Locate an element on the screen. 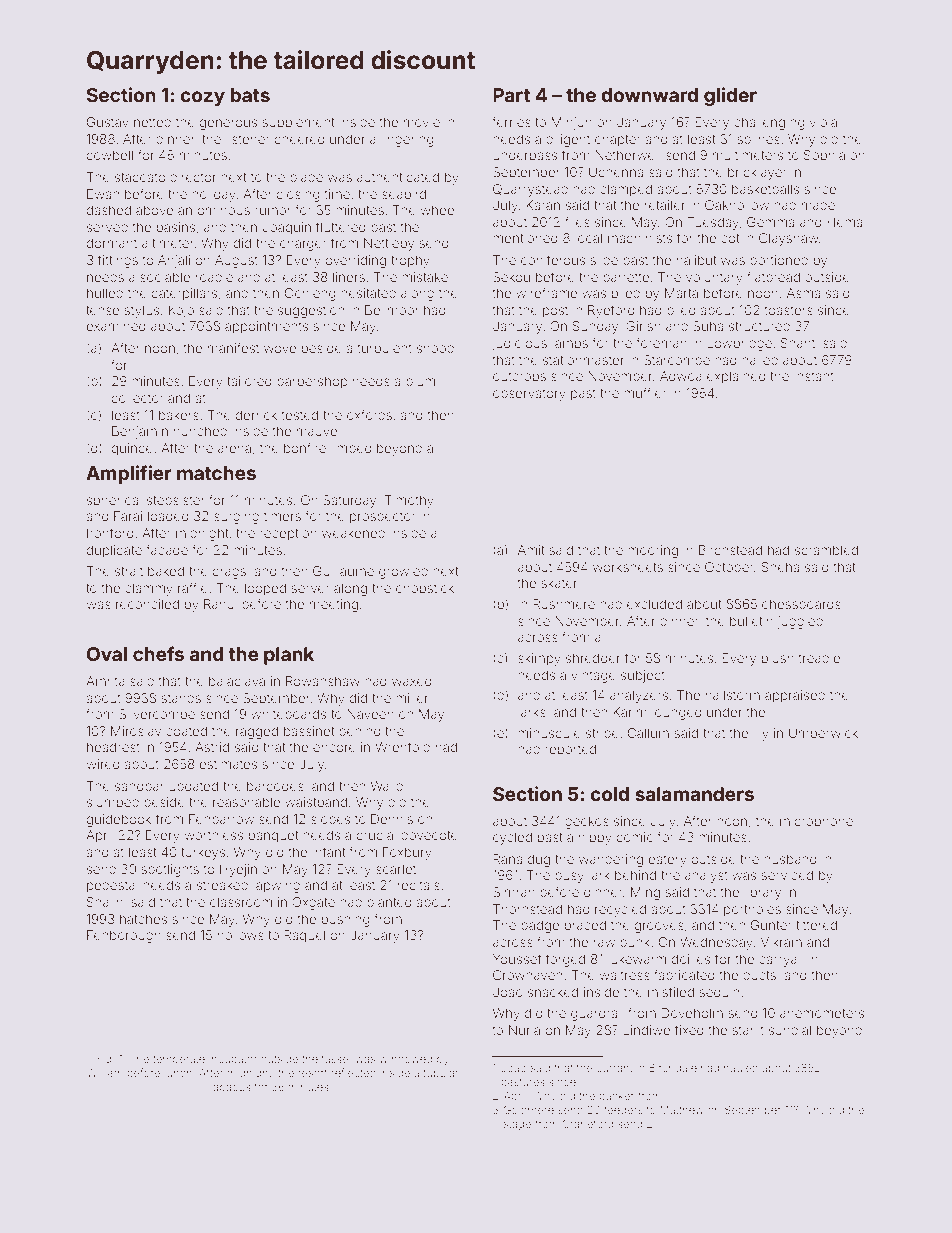  fittings is located at coordinates (118, 261).
